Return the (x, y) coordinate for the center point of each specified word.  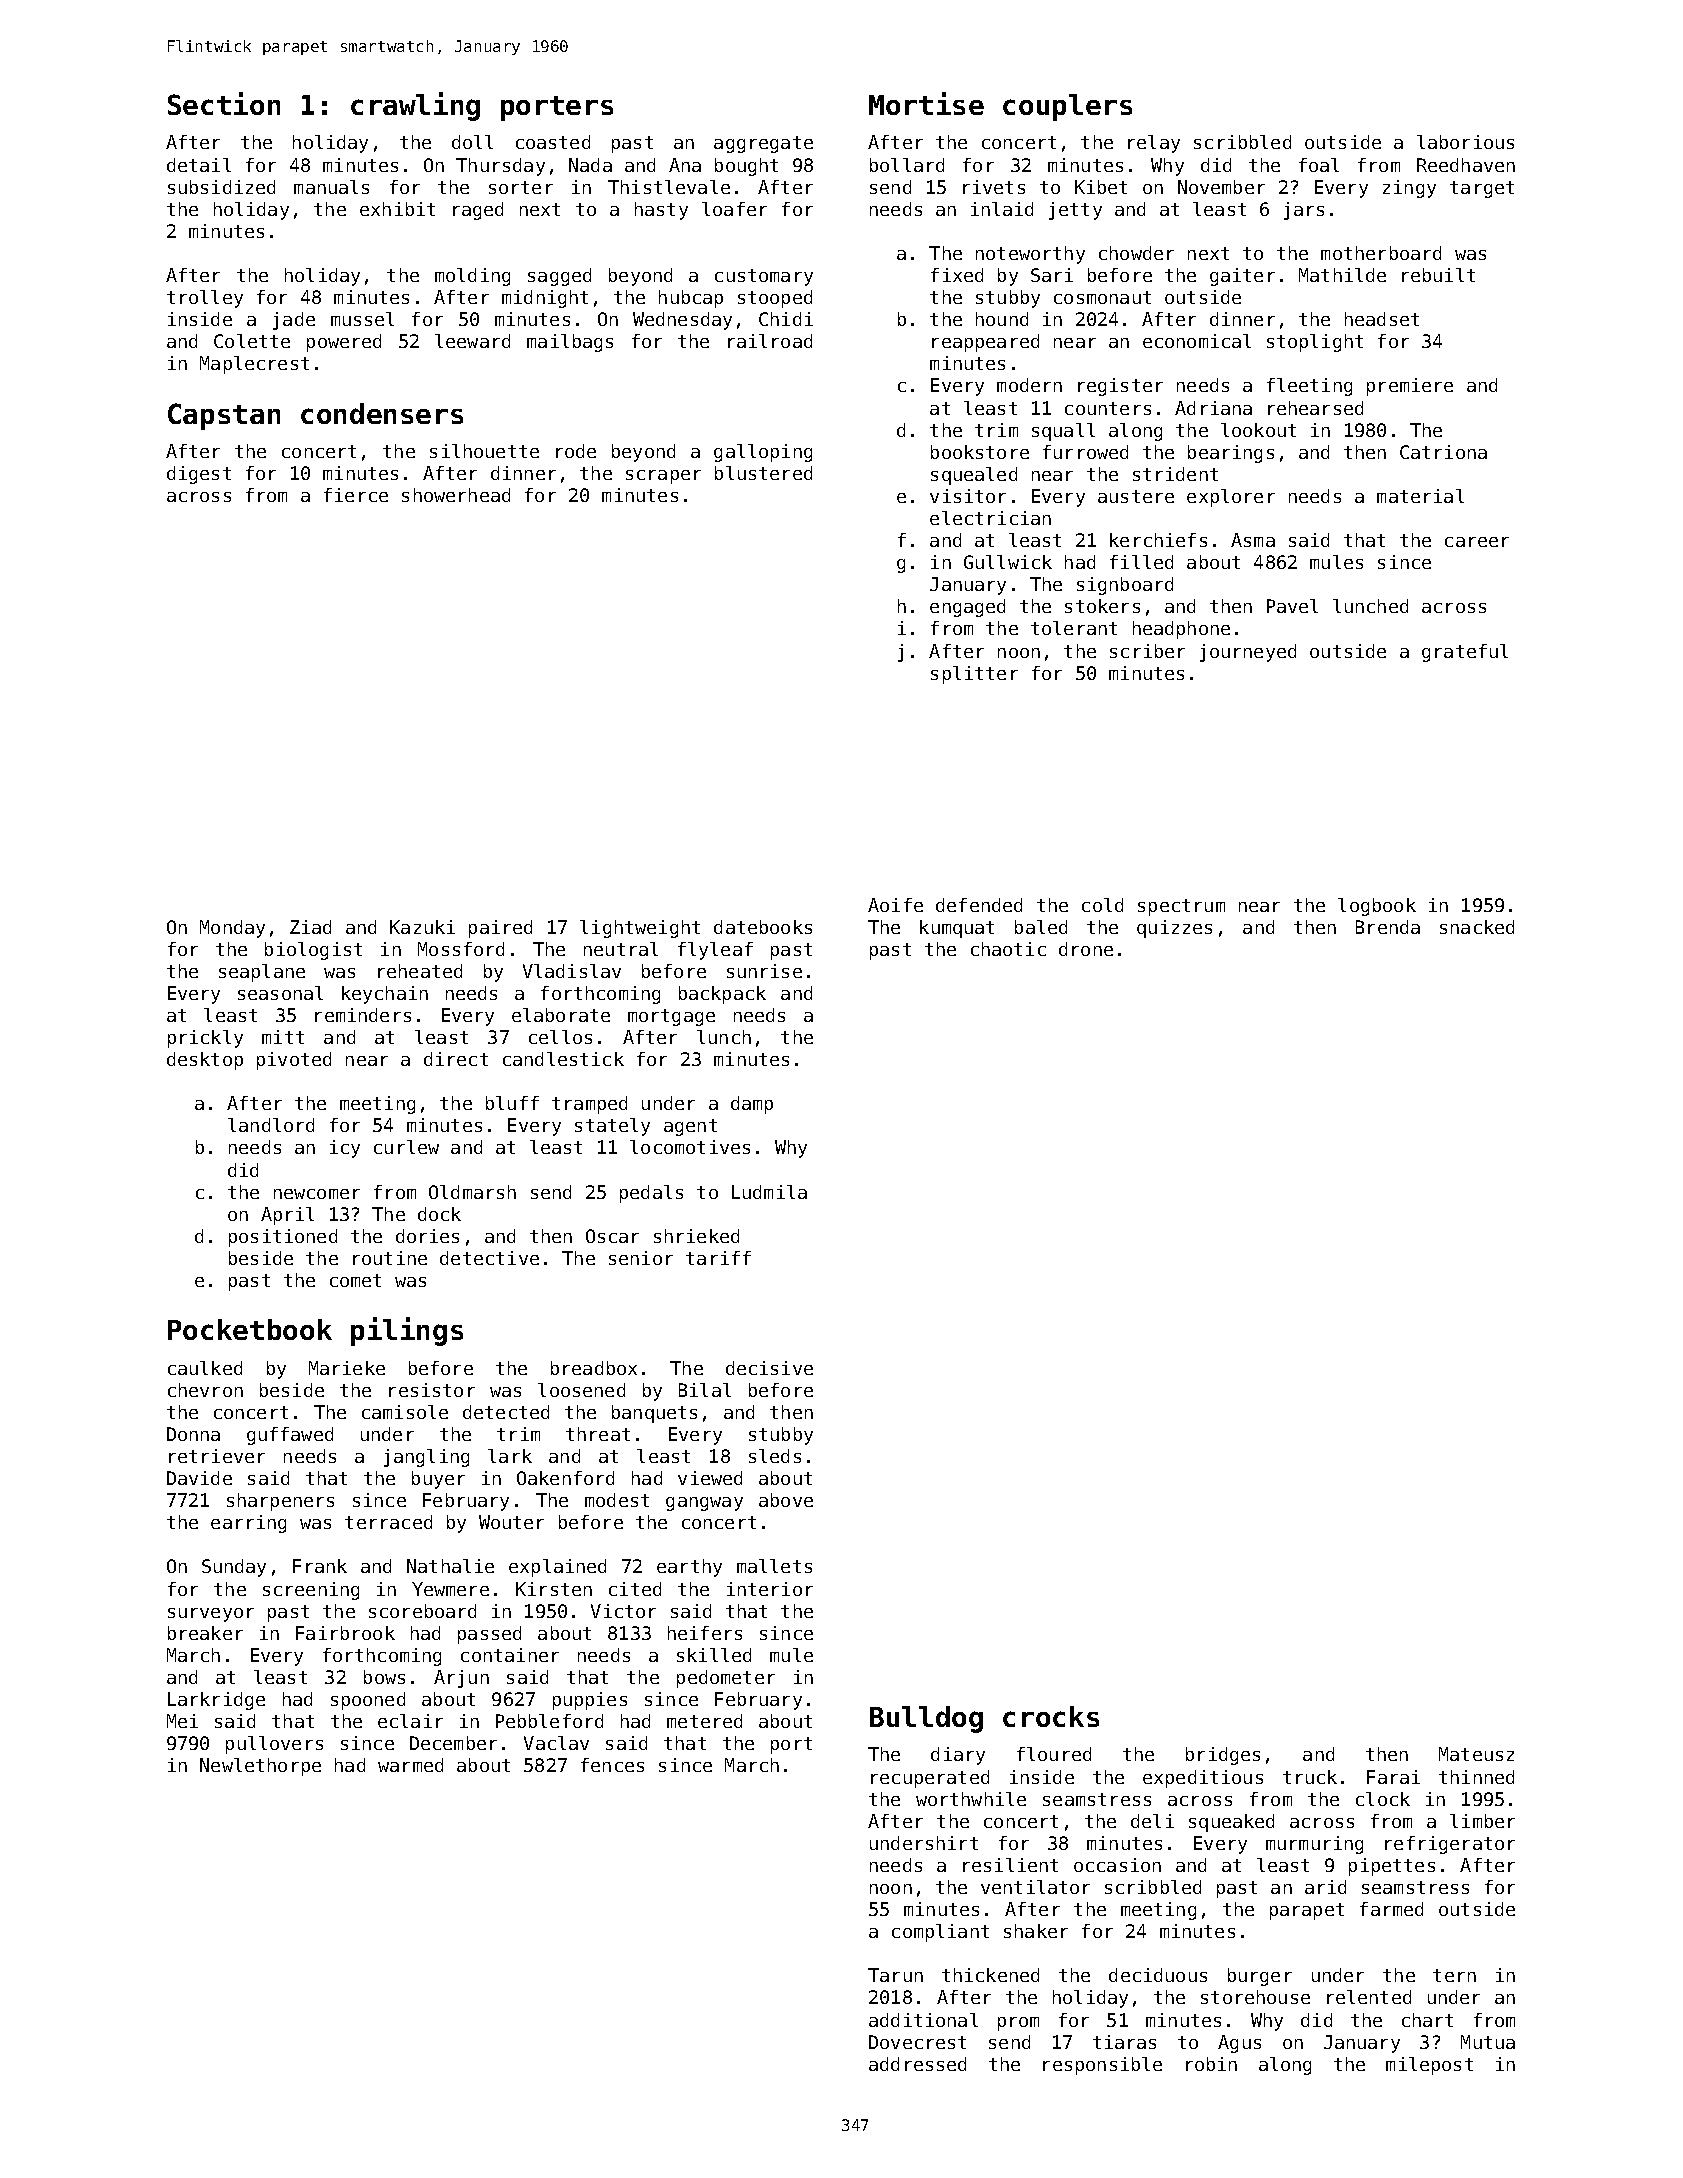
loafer (734, 209)
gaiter (1242, 277)
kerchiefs (1158, 540)
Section (224, 103)
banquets (654, 1414)
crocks (1051, 1716)
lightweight (640, 929)
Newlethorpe (260, 1767)
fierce (356, 495)
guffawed (290, 1436)
